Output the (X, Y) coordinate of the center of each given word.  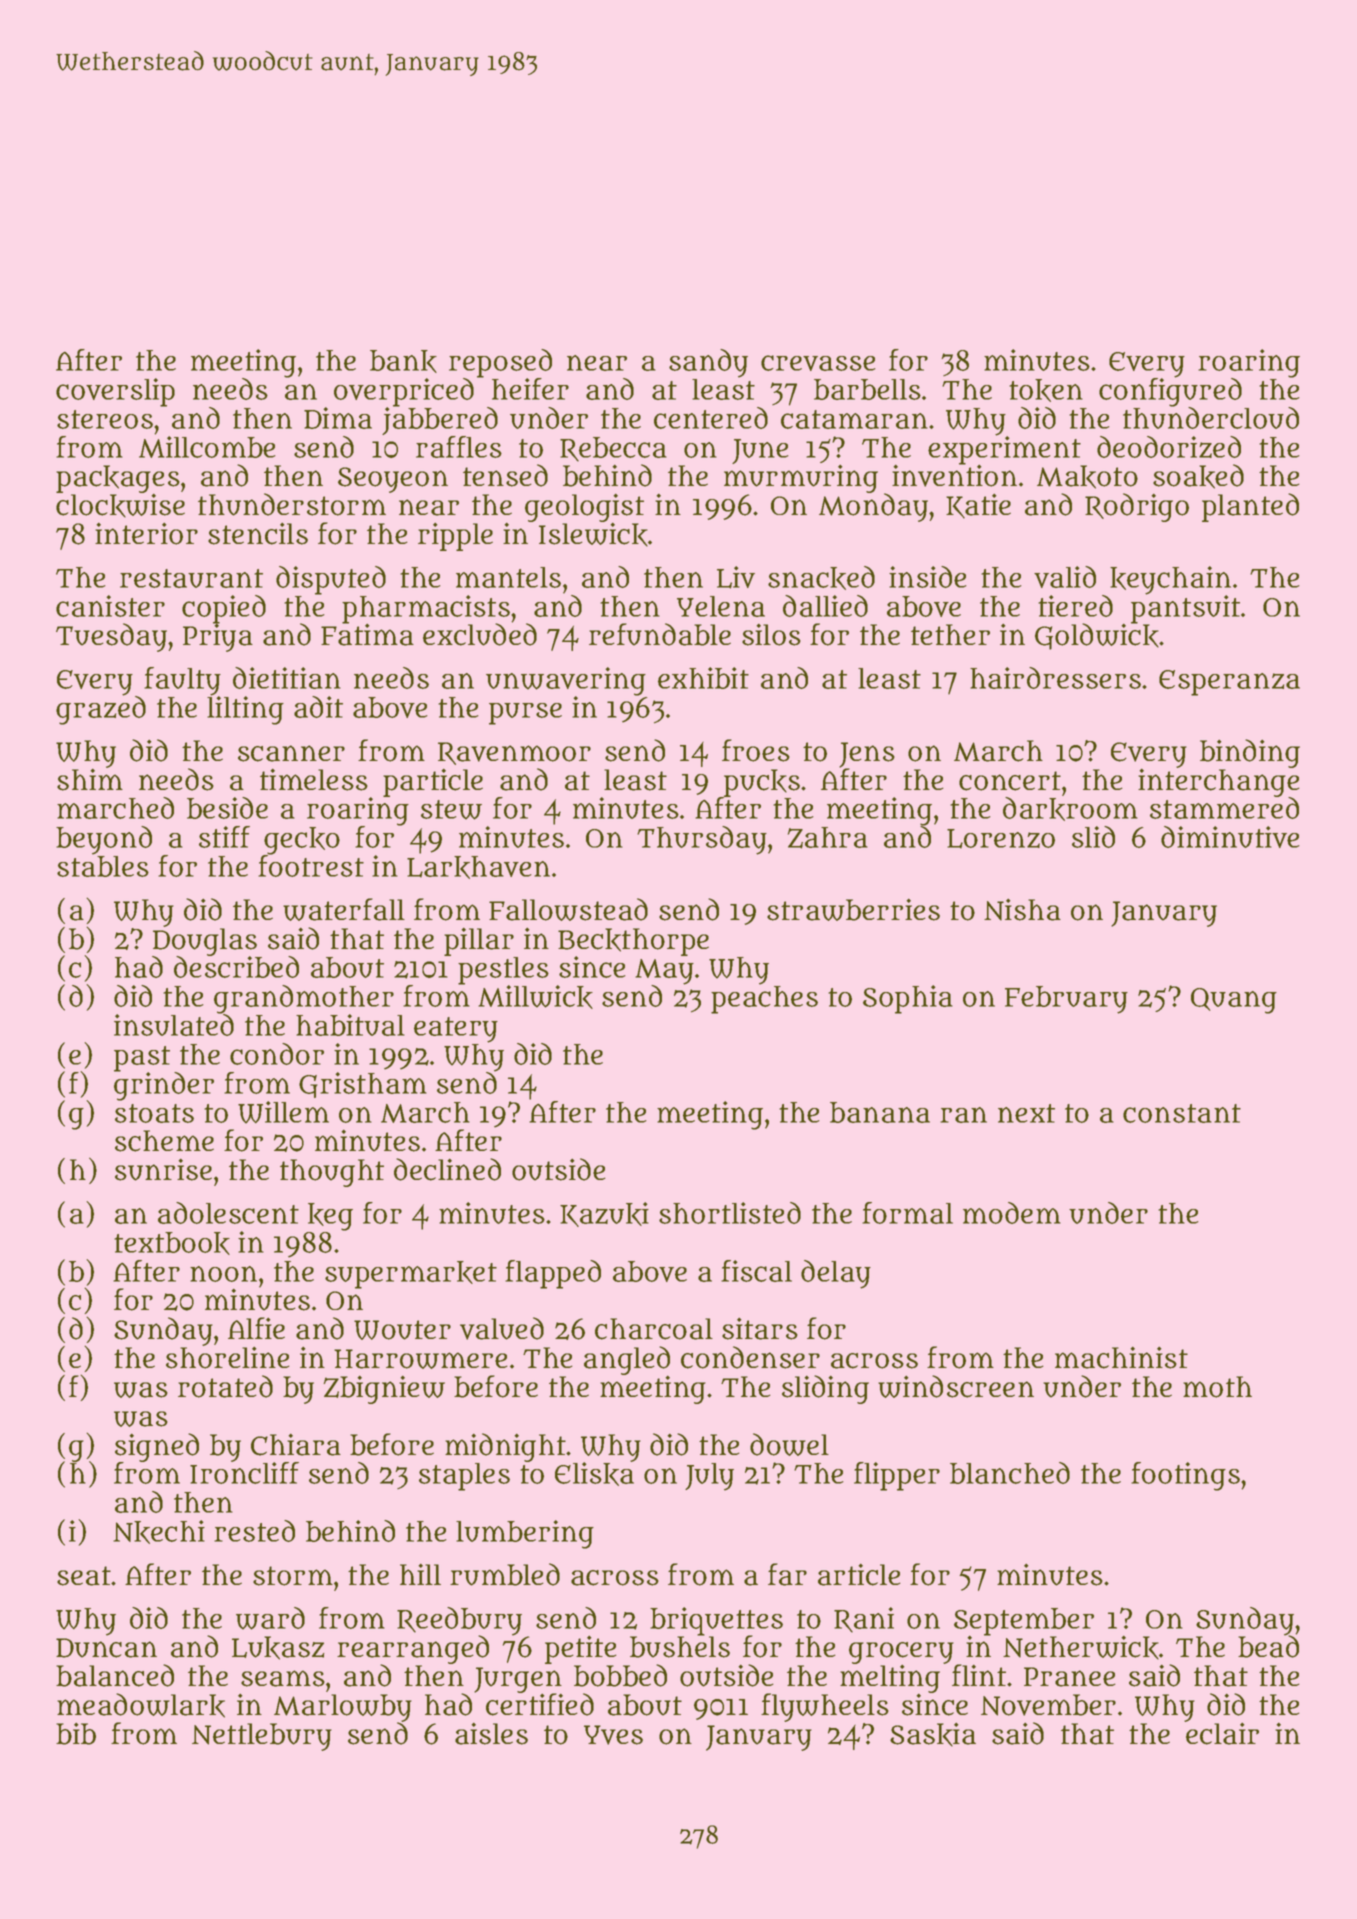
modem (1012, 1213)
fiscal (756, 1271)
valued (502, 1328)
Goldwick (1097, 637)
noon (223, 1274)
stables (103, 866)
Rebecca (613, 449)
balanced (115, 1675)
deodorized (1169, 447)
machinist (1121, 1357)
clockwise (120, 506)
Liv (736, 577)
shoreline (228, 1358)
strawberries (853, 909)
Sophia (908, 999)
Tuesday (111, 637)
